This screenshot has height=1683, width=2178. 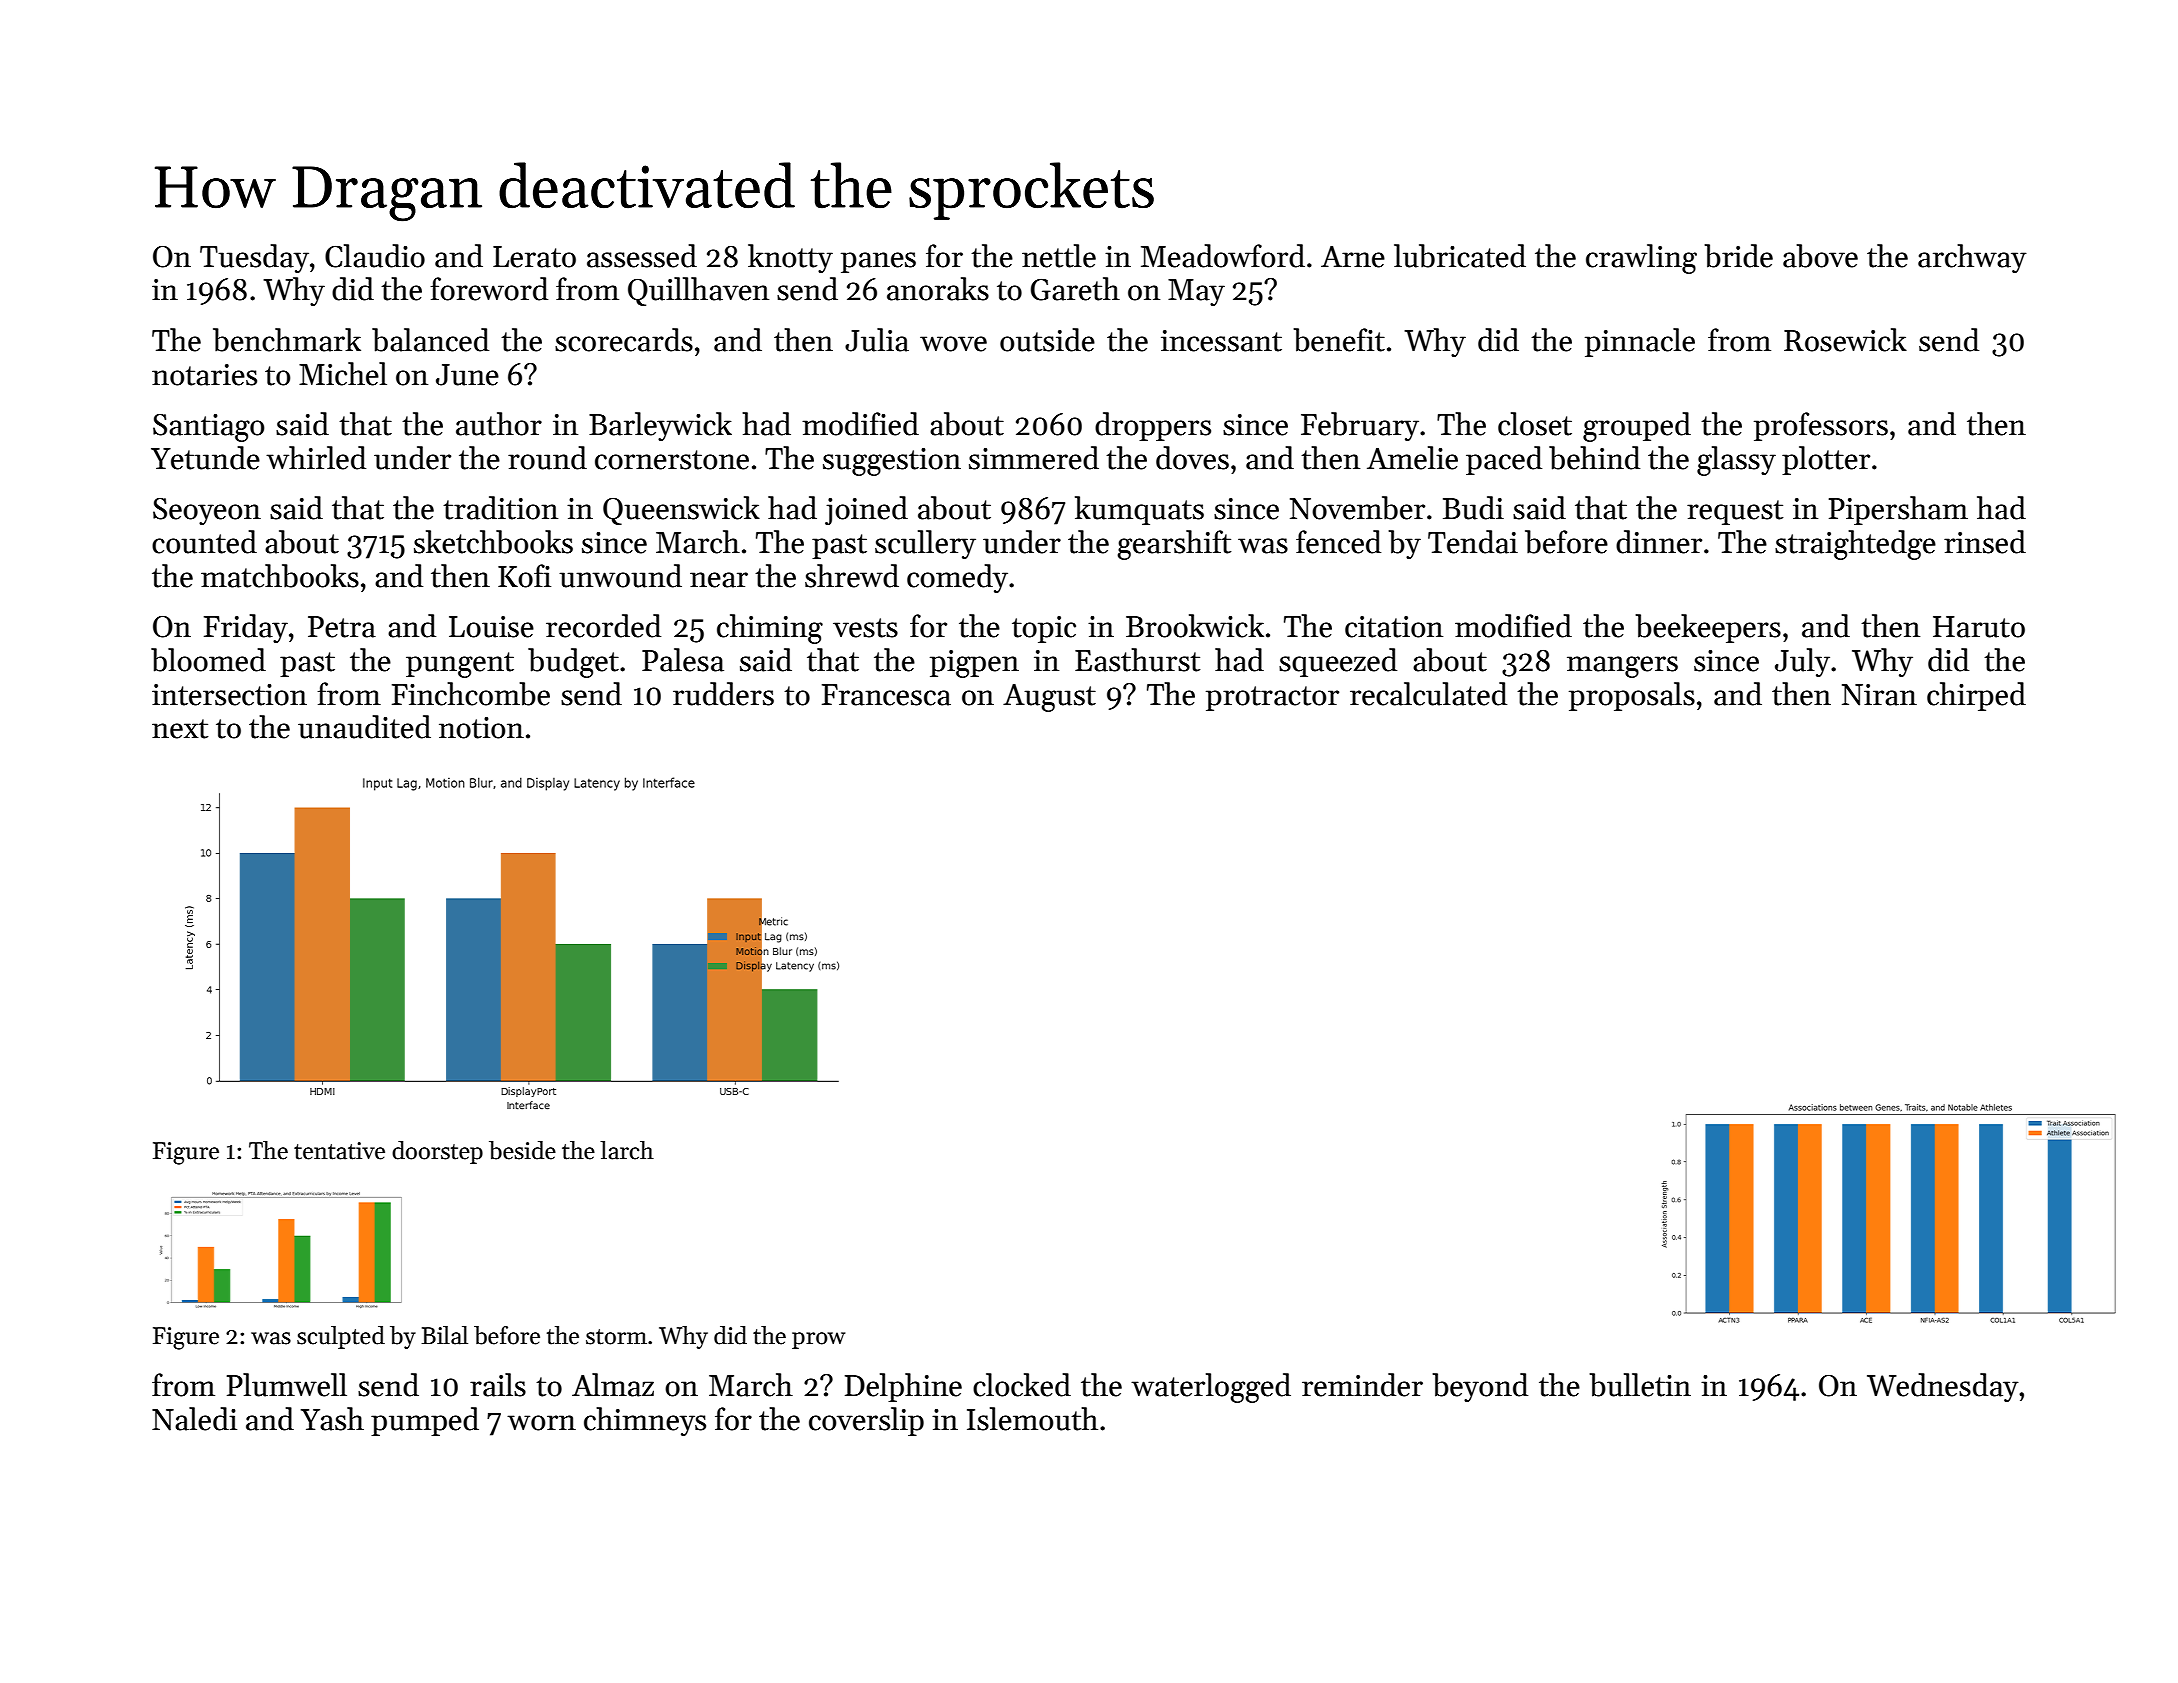 What do you see at coordinates (957, 578) in the screenshot?
I see `comedy` at bounding box center [957, 578].
